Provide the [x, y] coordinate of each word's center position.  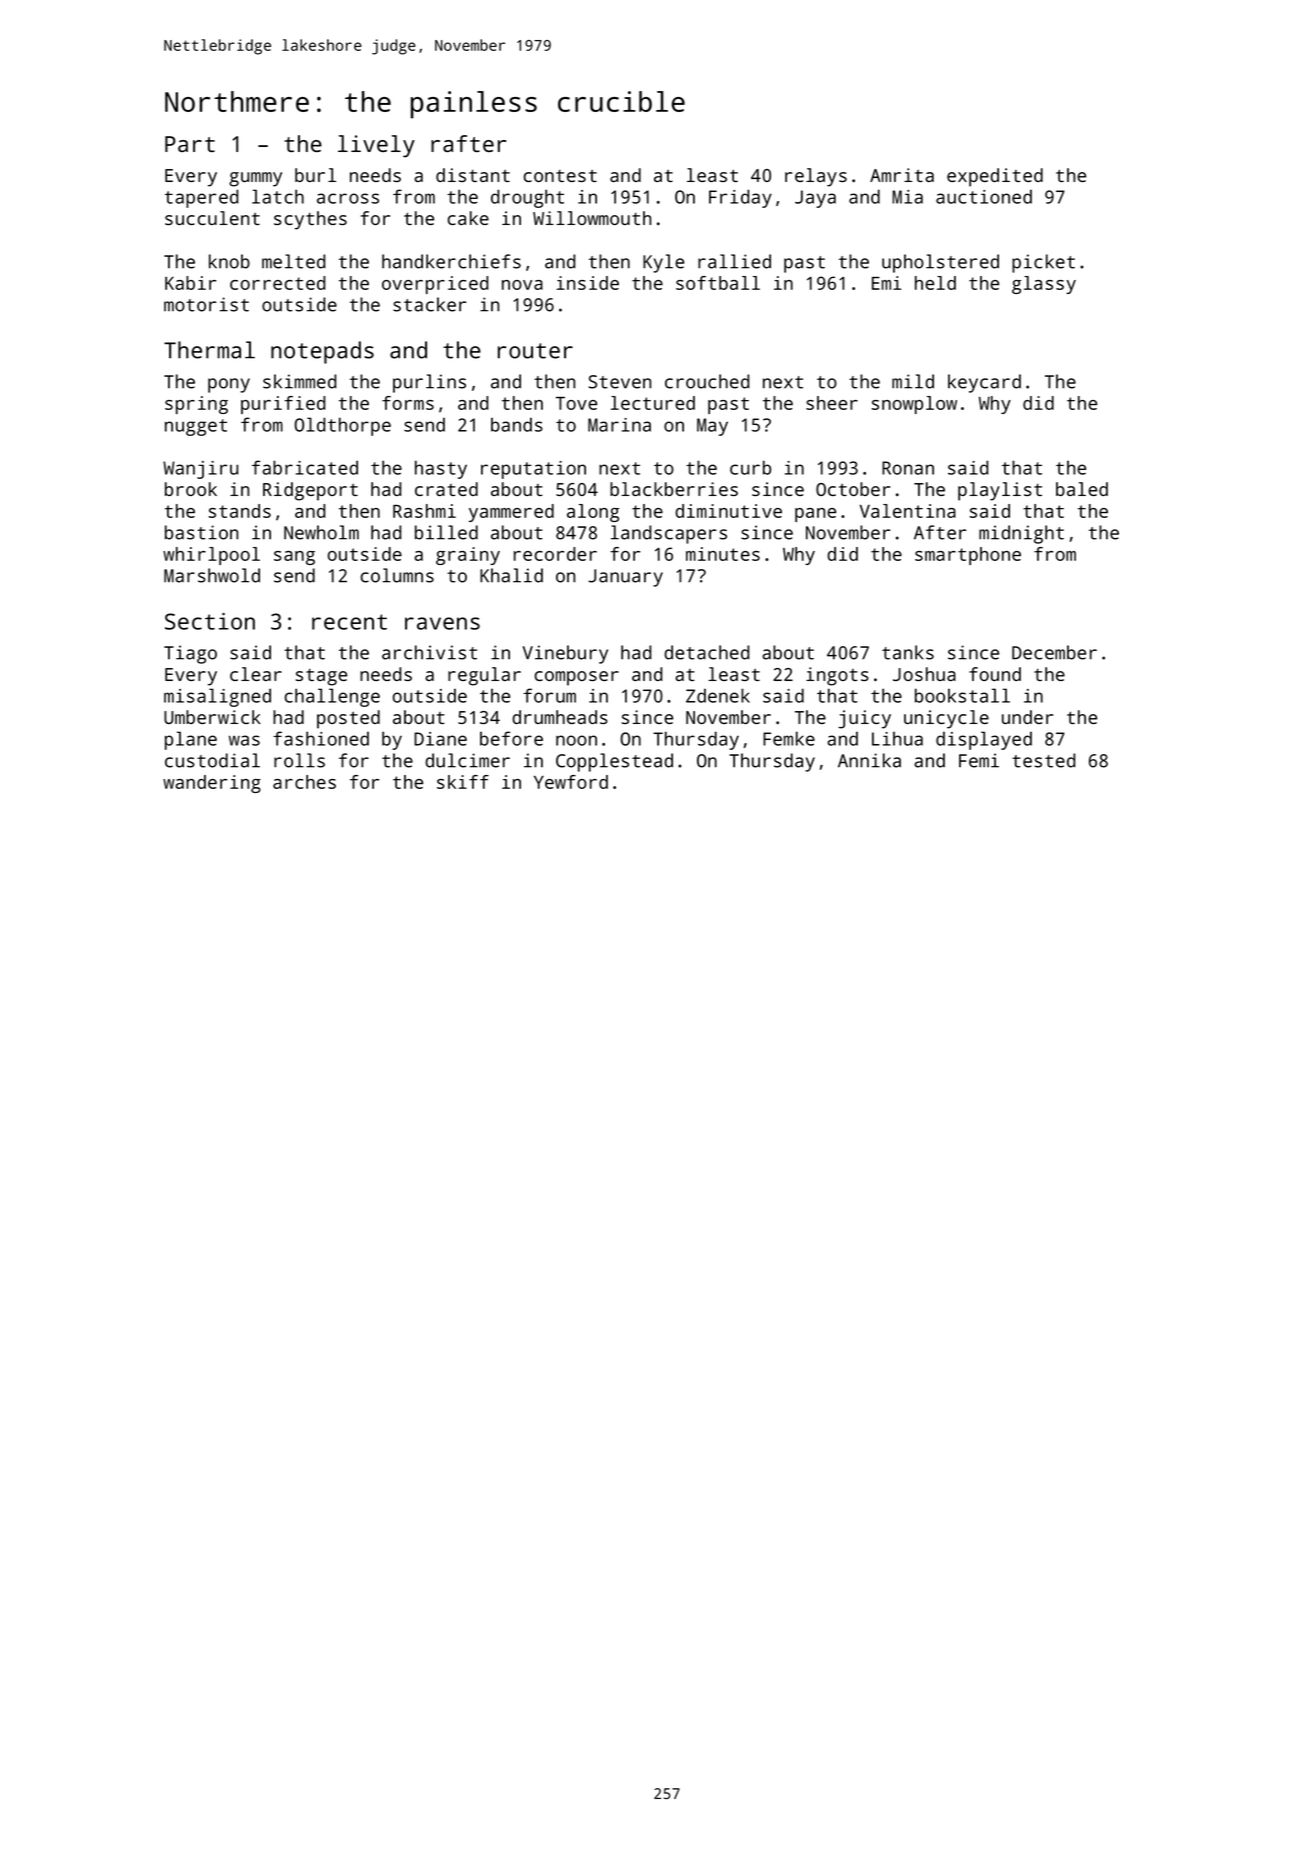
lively [376, 146]
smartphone [968, 556]
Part [190, 144]
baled [1082, 489]
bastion [201, 532]
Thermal [209, 350]
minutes [723, 554]
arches [304, 782]
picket [1043, 263]
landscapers [669, 534]
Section [210, 621]
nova [522, 285]
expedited [995, 177]
